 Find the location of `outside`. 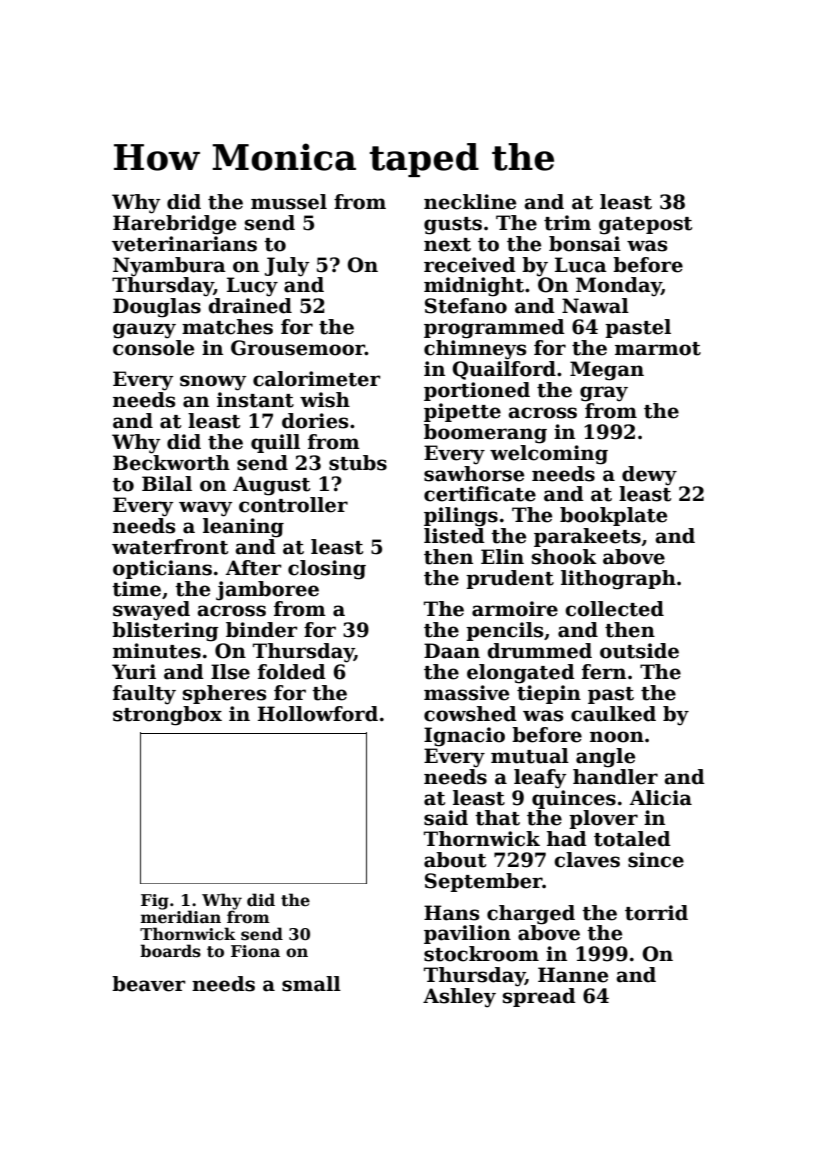

outside is located at coordinates (639, 651).
